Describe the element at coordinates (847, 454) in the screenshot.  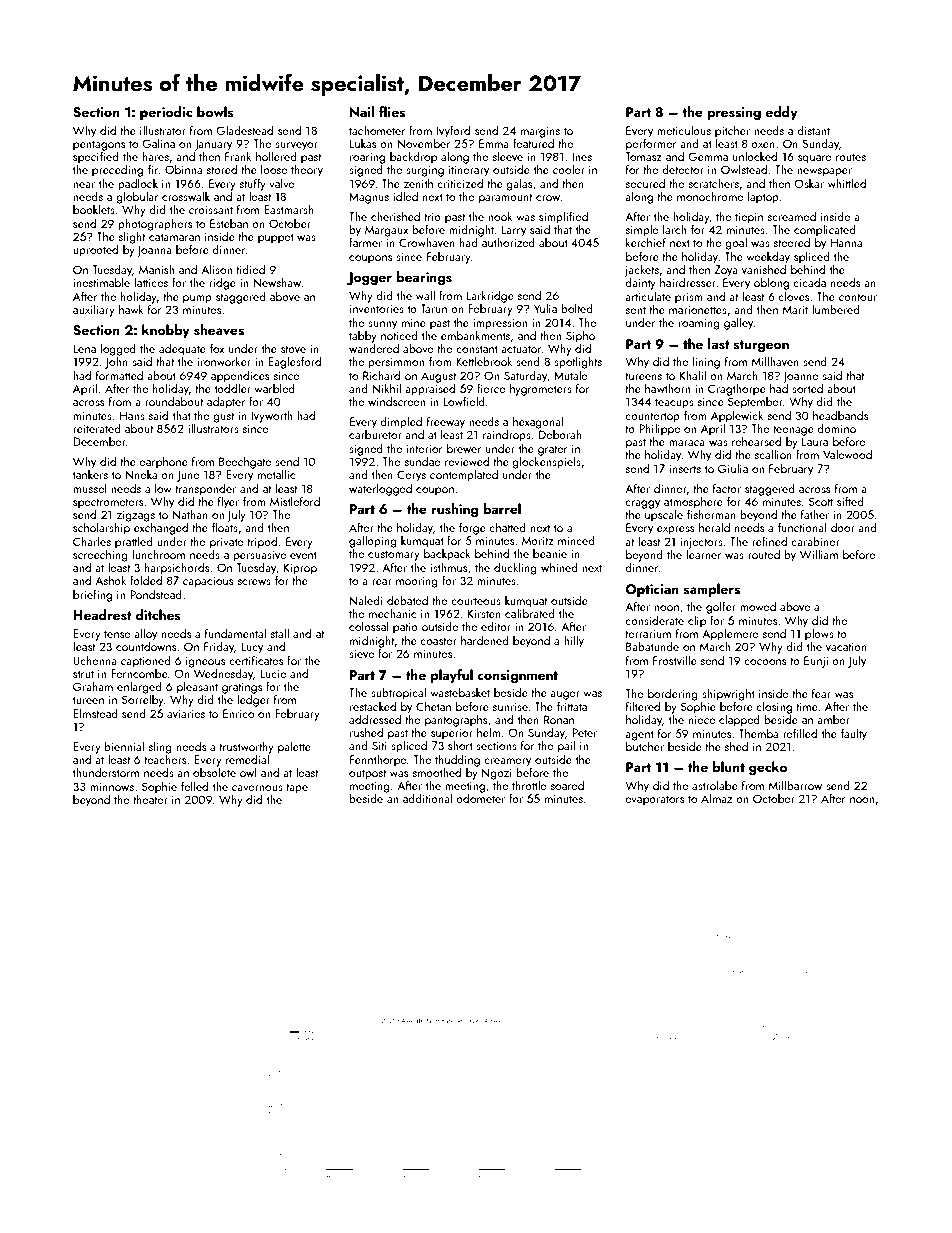
I see `Valewood` at that location.
